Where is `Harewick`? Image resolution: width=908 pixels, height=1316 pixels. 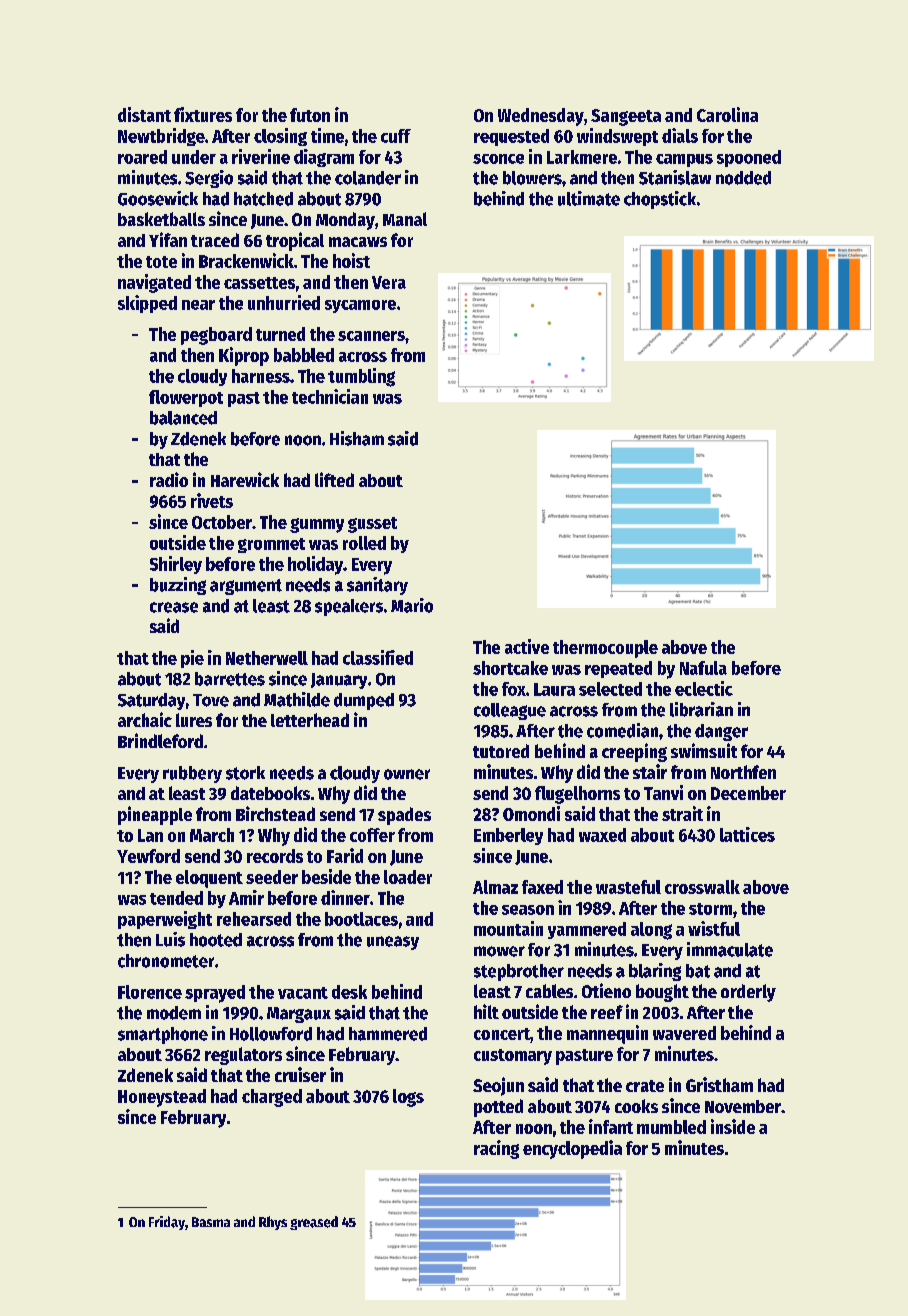 Harewick is located at coordinates (245, 479).
